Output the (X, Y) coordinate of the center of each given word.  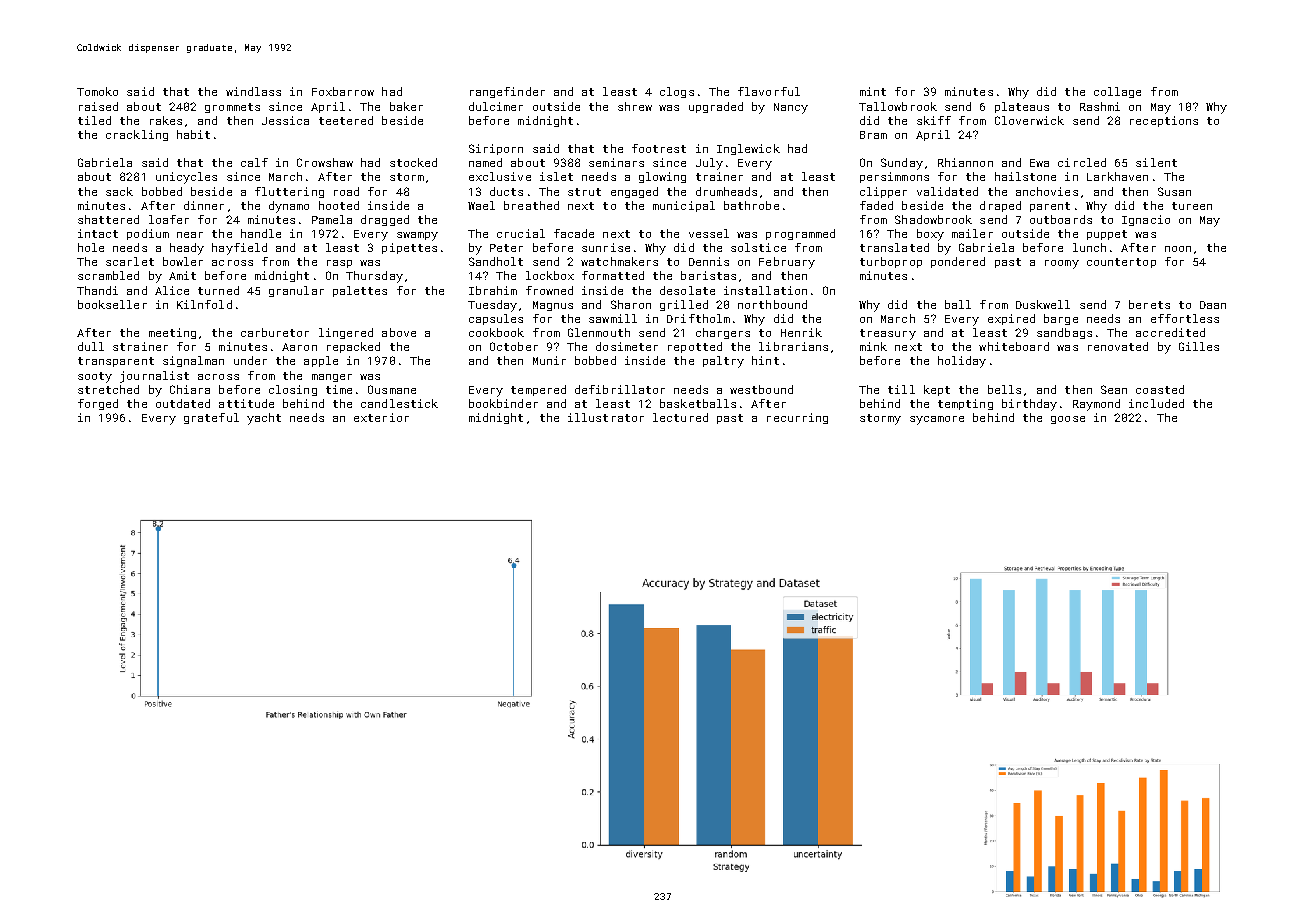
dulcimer (496, 106)
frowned (549, 290)
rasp (339, 264)
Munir (549, 360)
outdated (183, 403)
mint (873, 91)
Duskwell (1043, 304)
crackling (137, 135)
